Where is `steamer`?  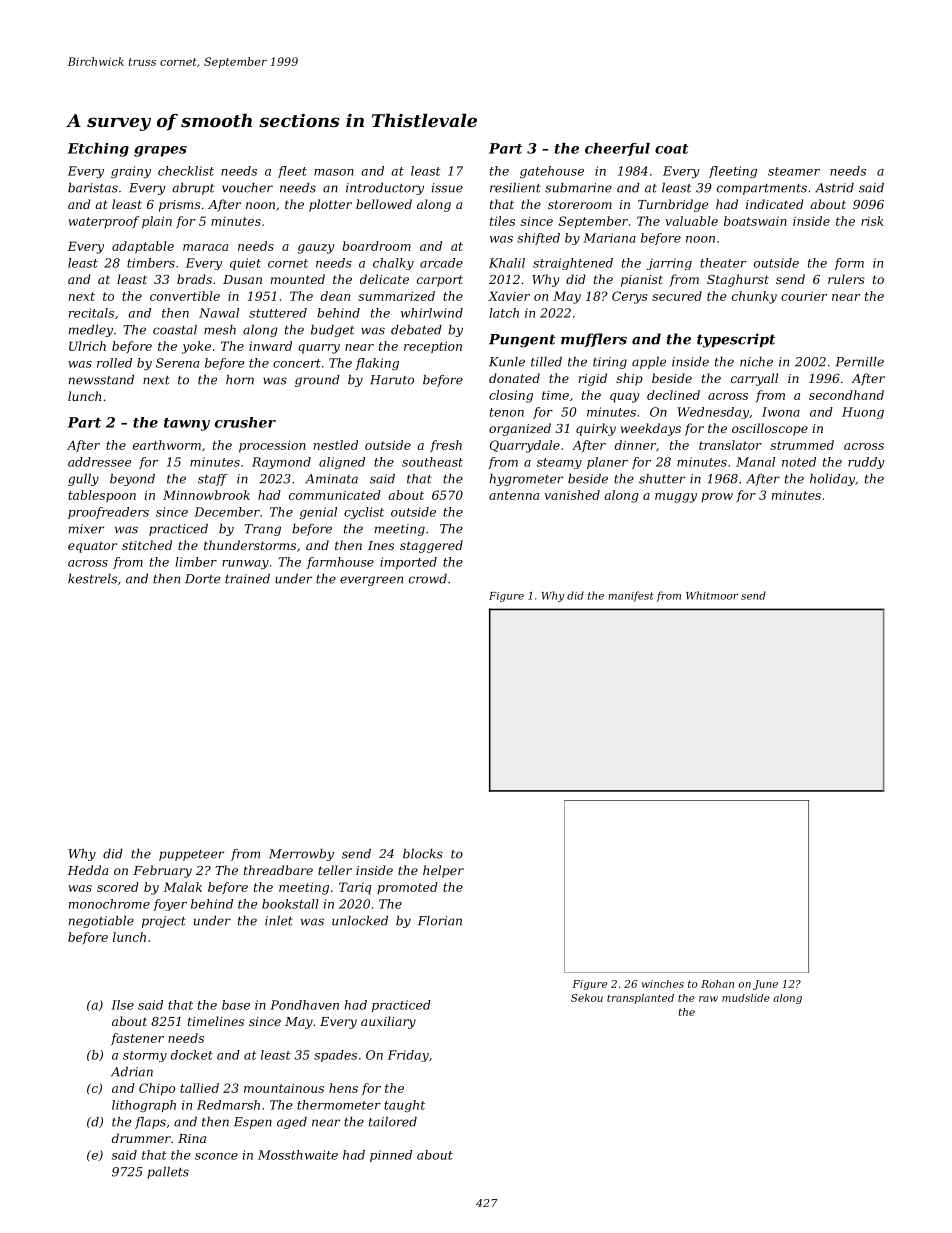
steamer is located at coordinates (794, 171).
